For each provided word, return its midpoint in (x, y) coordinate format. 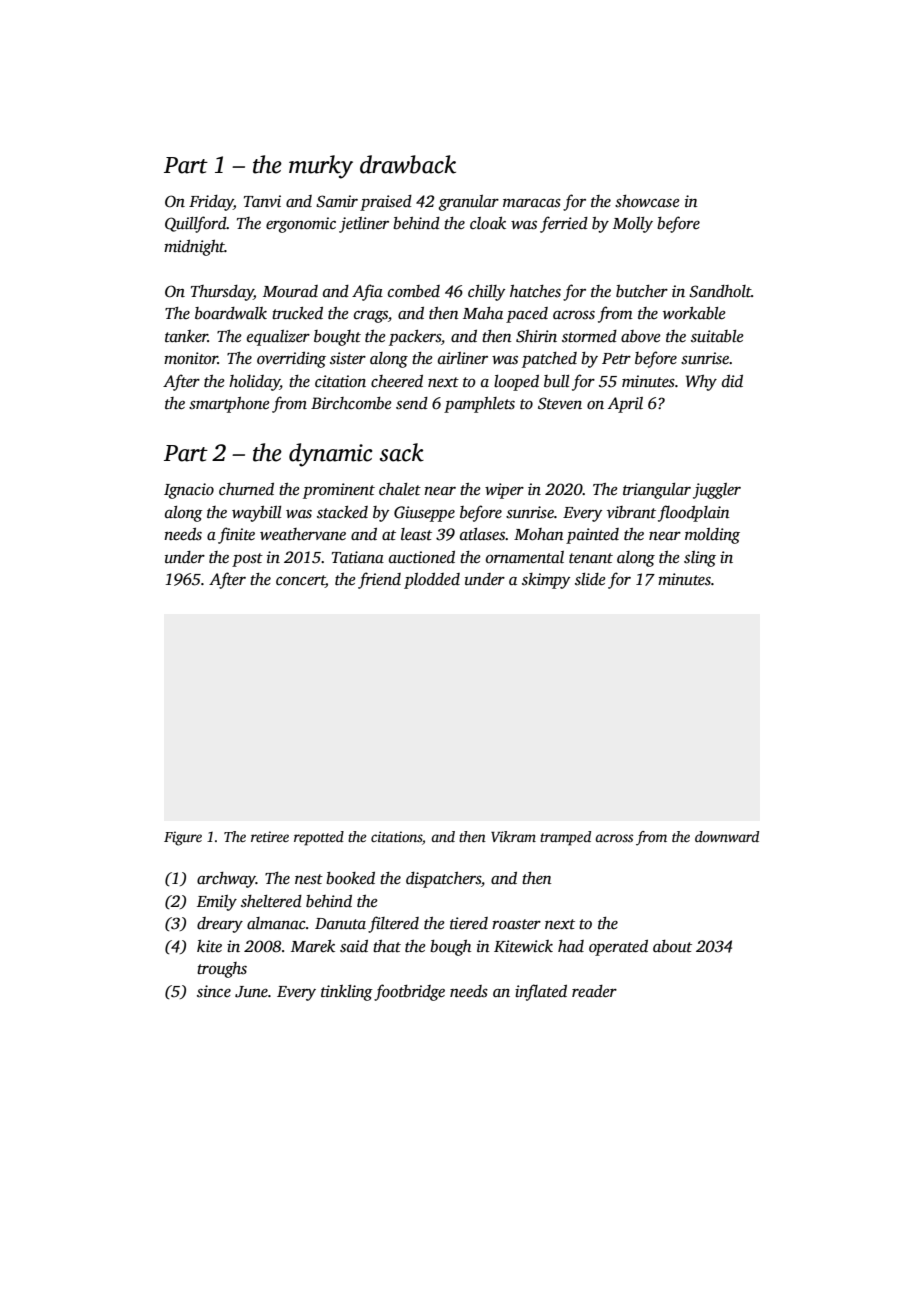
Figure (183, 838)
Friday (211, 203)
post (247, 560)
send (412, 403)
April (625, 405)
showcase (647, 201)
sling (700, 559)
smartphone (229, 405)
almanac (276, 923)
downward (727, 836)
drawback (408, 164)
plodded (432, 581)
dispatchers (443, 880)
